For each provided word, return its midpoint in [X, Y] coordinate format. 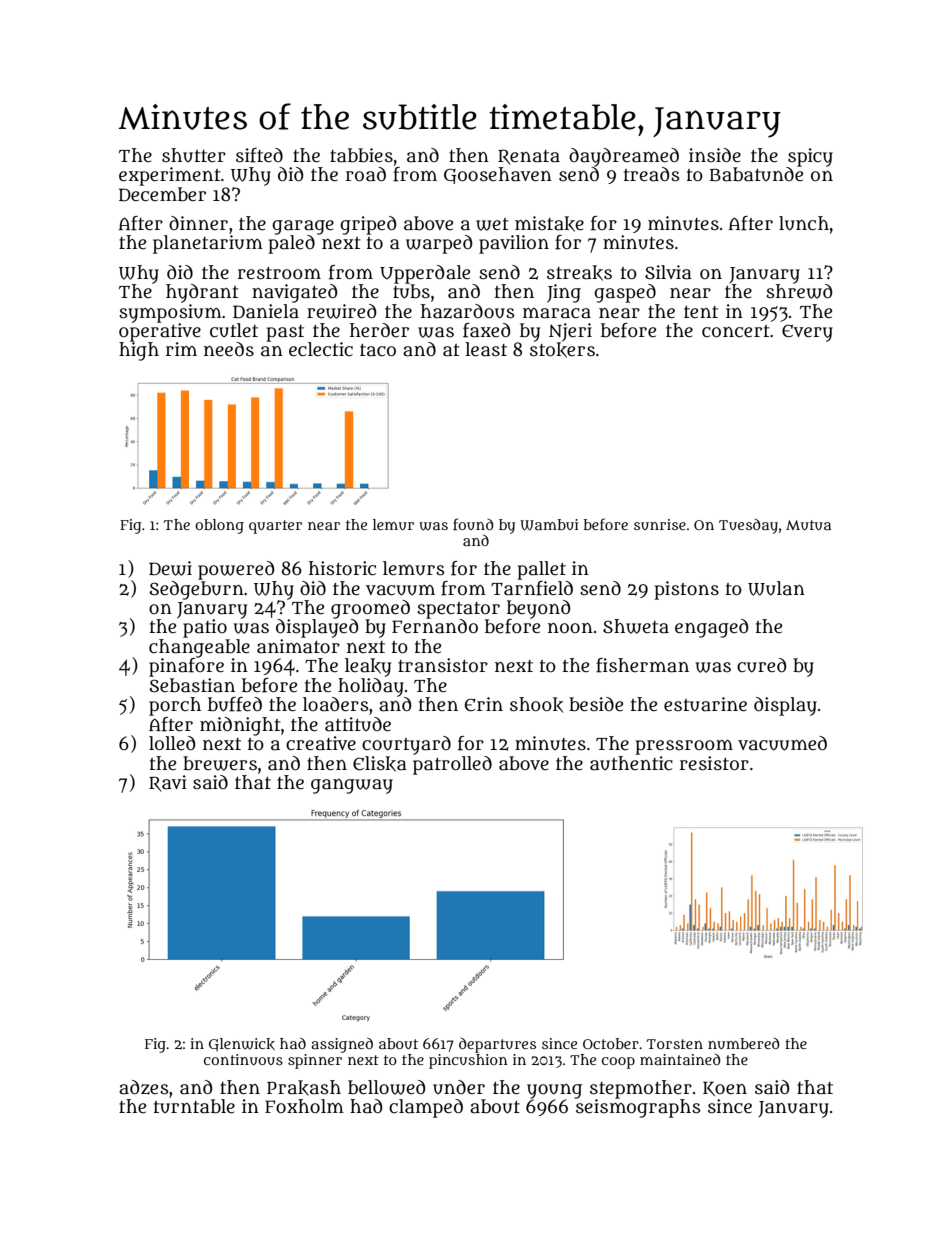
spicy [810, 157]
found [473, 524]
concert [736, 331]
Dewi [170, 568]
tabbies [361, 155]
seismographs [638, 1108]
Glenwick [242, 1044]
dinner [198, 223]
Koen [725, 1088]
